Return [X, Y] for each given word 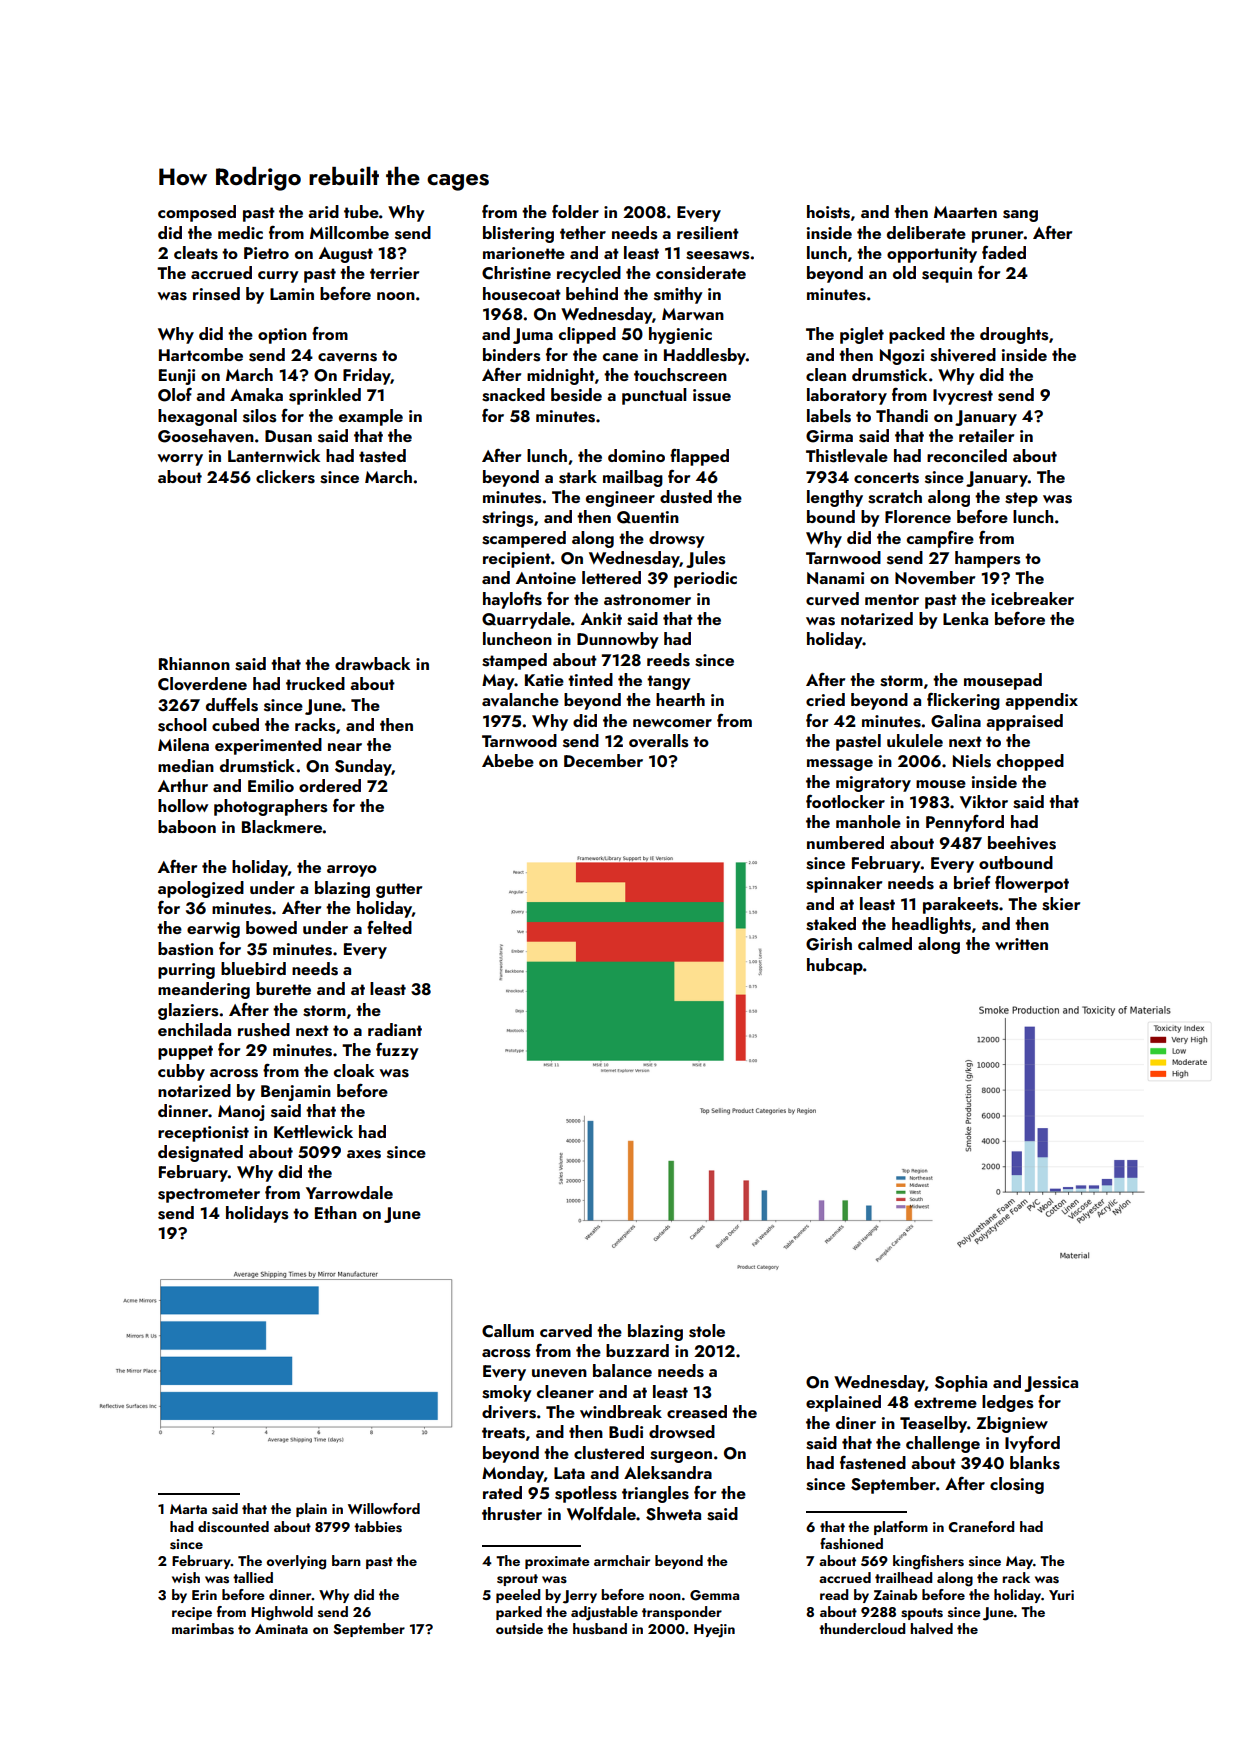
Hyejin [714, 1631]
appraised [1024, 722]
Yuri [1061, 1595]
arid [323, 211]
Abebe [508, 760]
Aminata [281, 1629]
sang [1020, 216]
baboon [187, 826]
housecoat [522, 294]
